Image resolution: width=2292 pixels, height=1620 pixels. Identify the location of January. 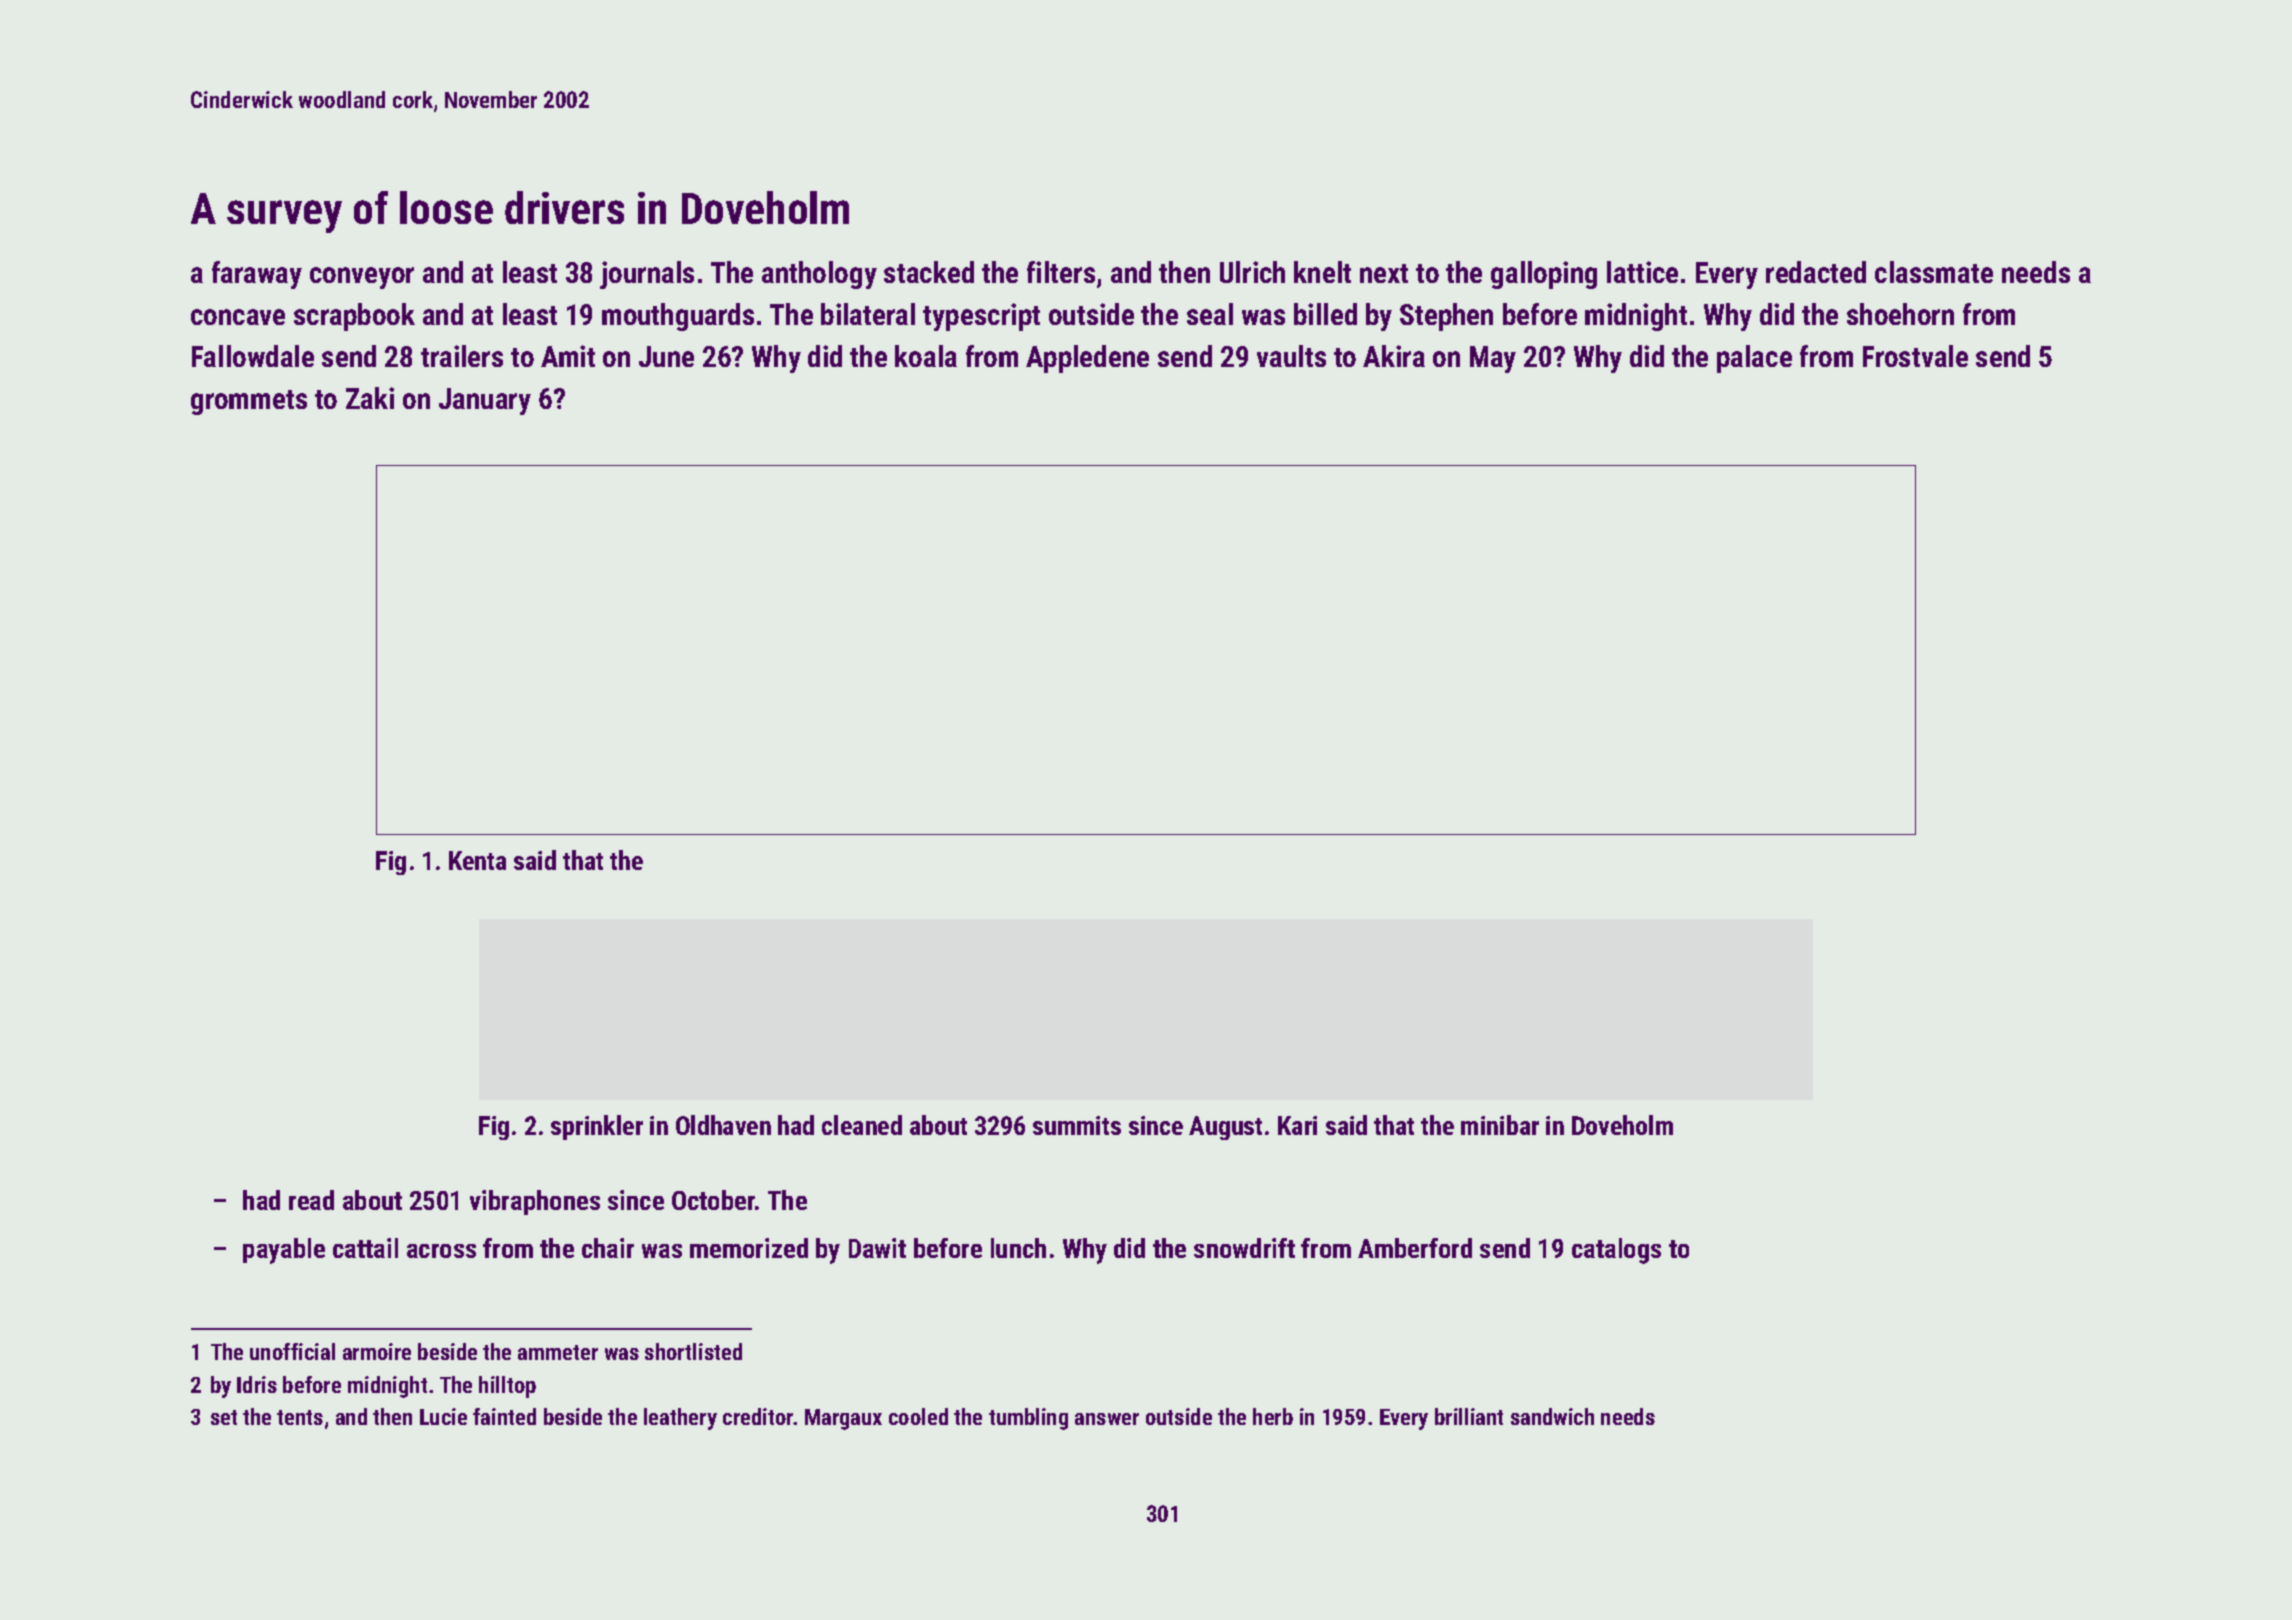
(485, 401).
